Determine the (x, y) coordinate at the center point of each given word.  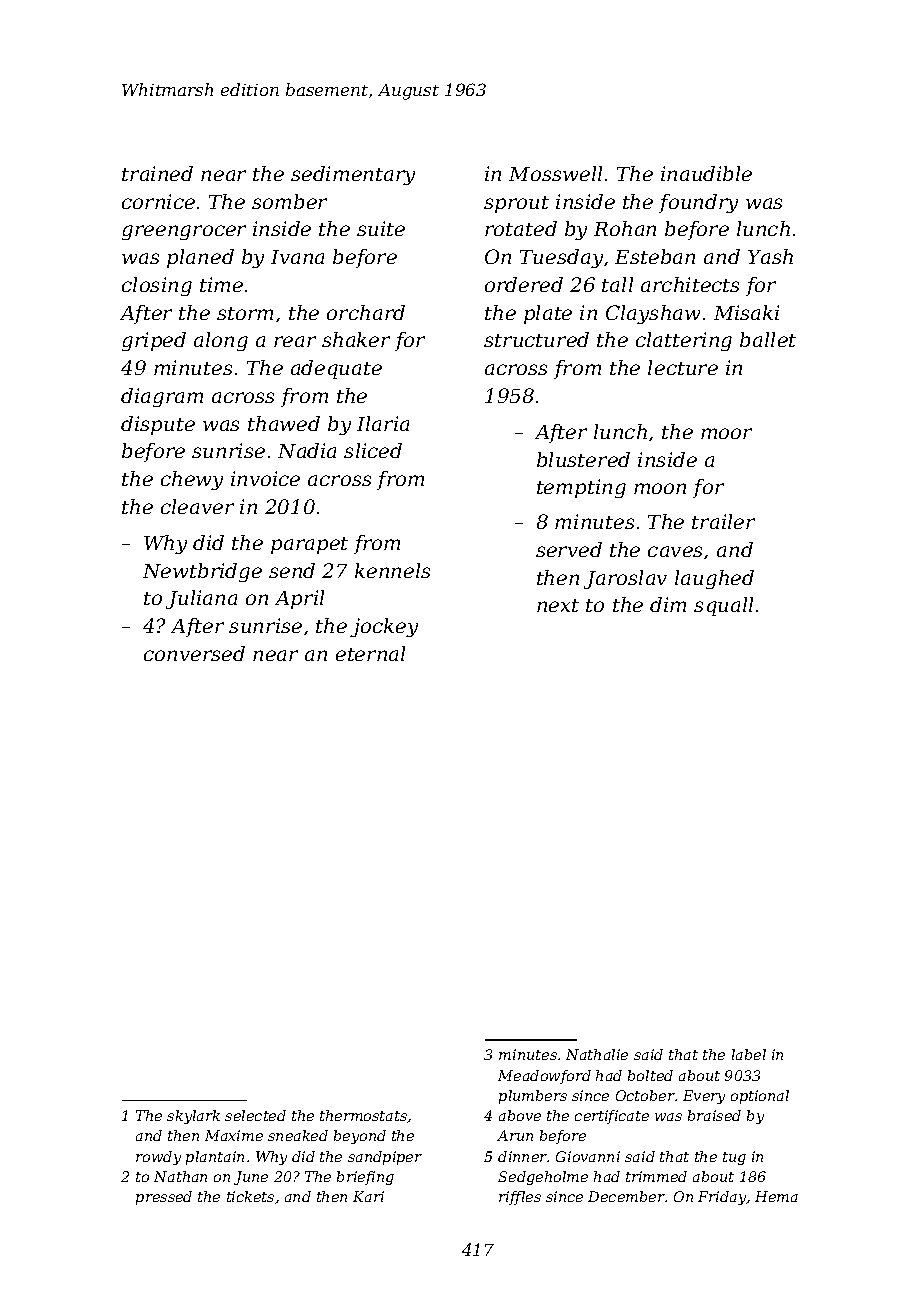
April (299, 599)
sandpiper (385, 1158)
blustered (583, 459)
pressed (164, 1198)
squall (723, 606)
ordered (524, 284)
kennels (392, 570)
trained (157, 173)
